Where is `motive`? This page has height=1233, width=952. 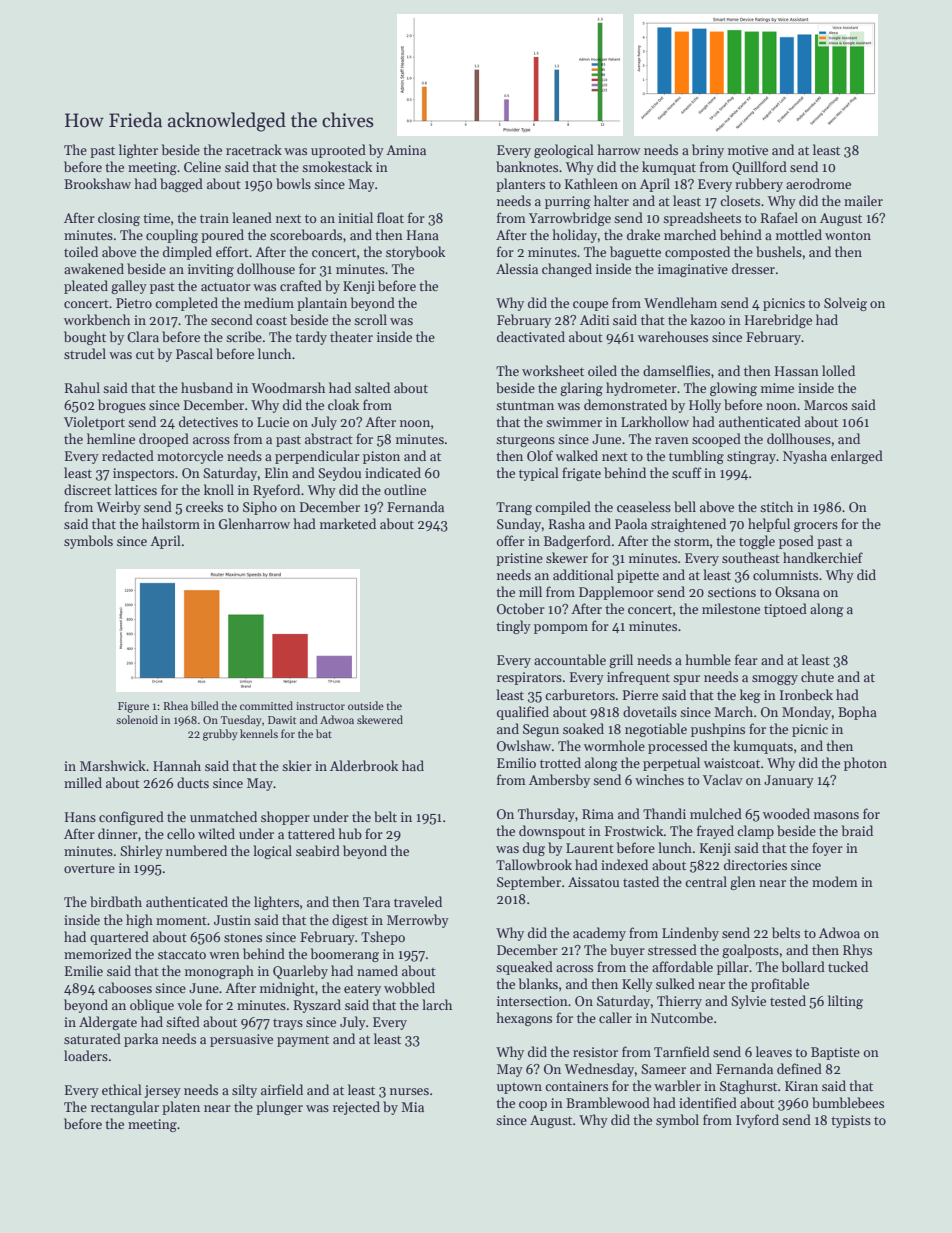
motive is located at coordinates (748, 150).
